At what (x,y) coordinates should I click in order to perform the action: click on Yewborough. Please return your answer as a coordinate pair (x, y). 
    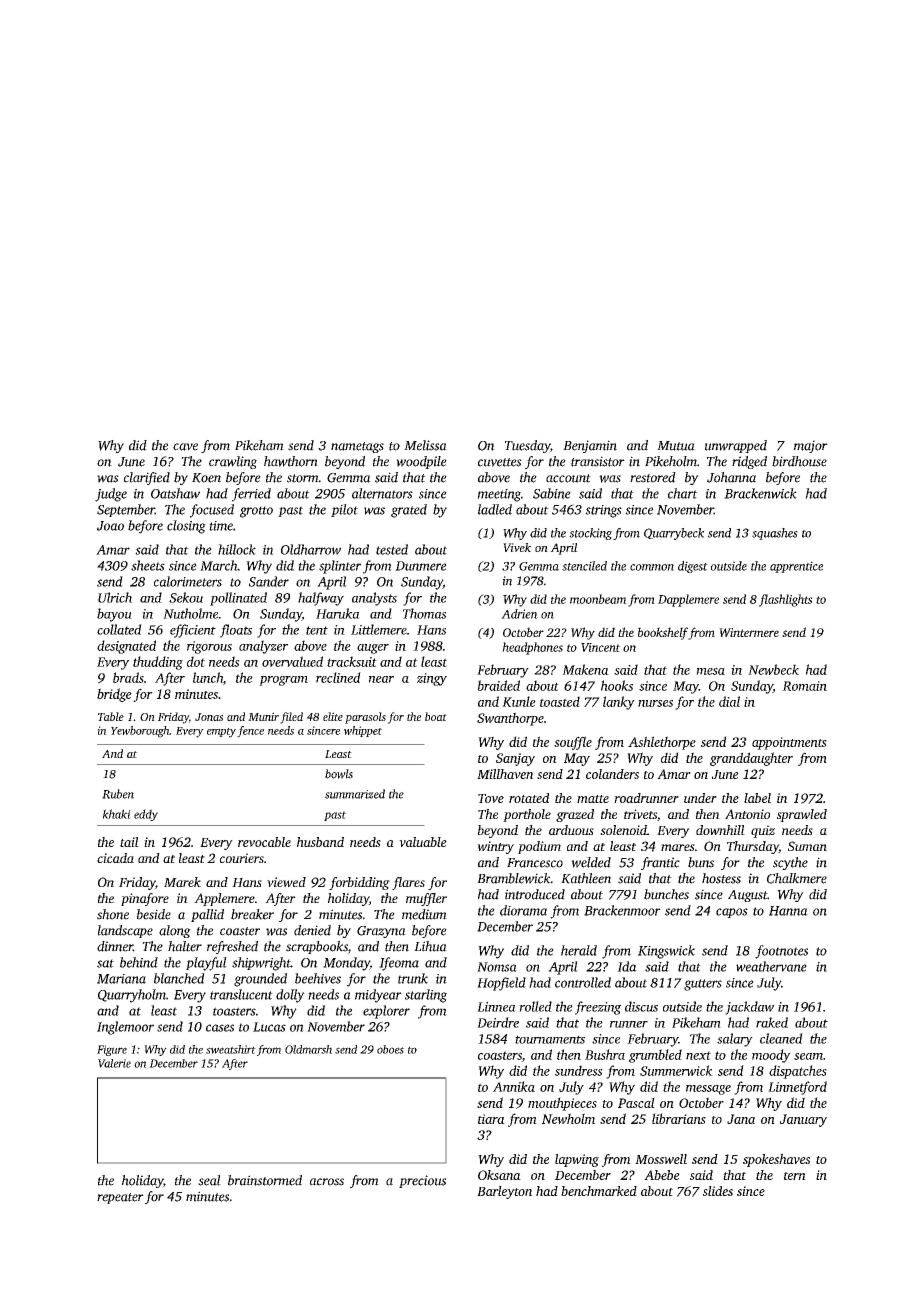
    Looking at the image, I should click on (140, 732).
